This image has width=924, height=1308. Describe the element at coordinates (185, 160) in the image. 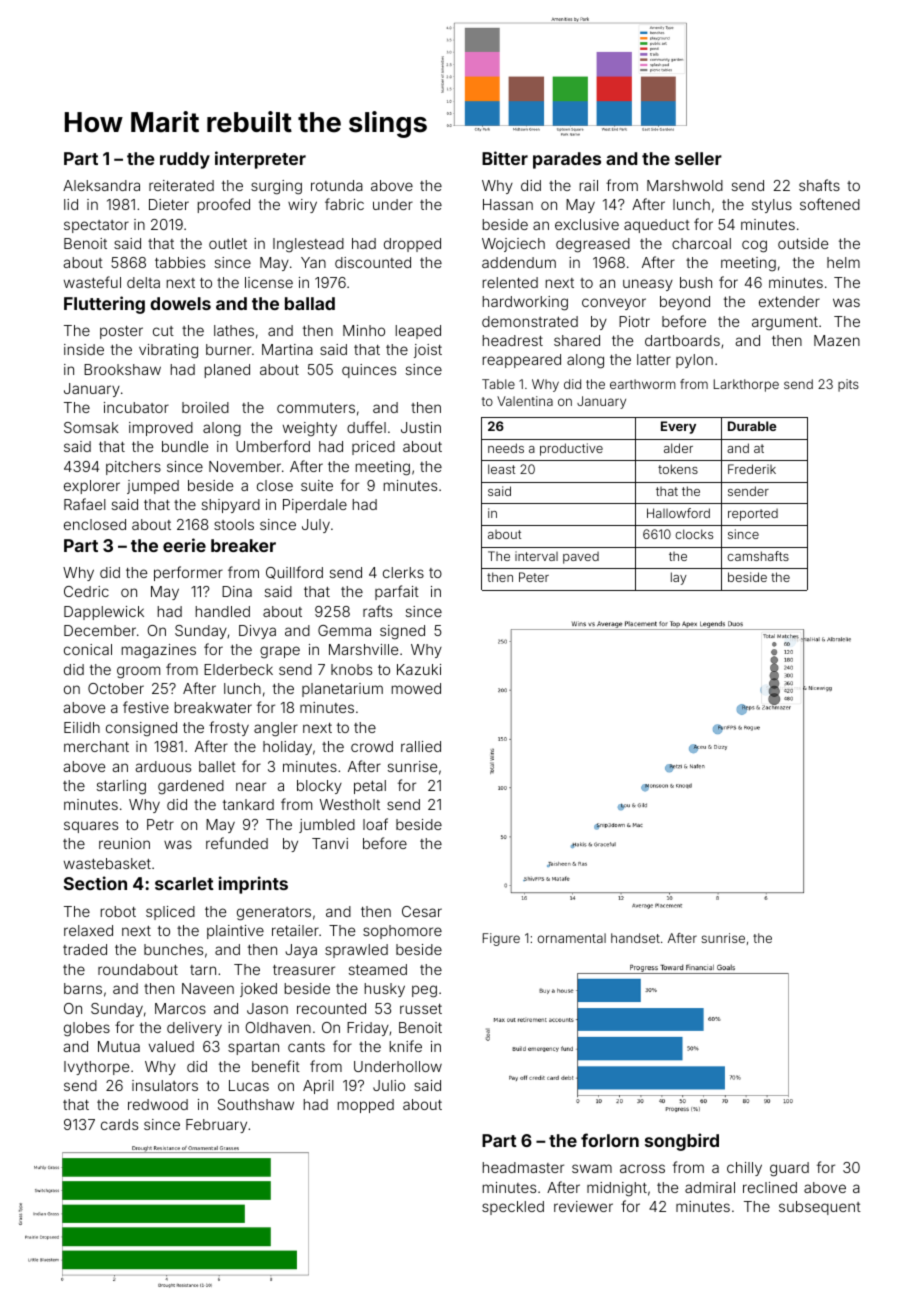

I see `ruddy` at that location.
